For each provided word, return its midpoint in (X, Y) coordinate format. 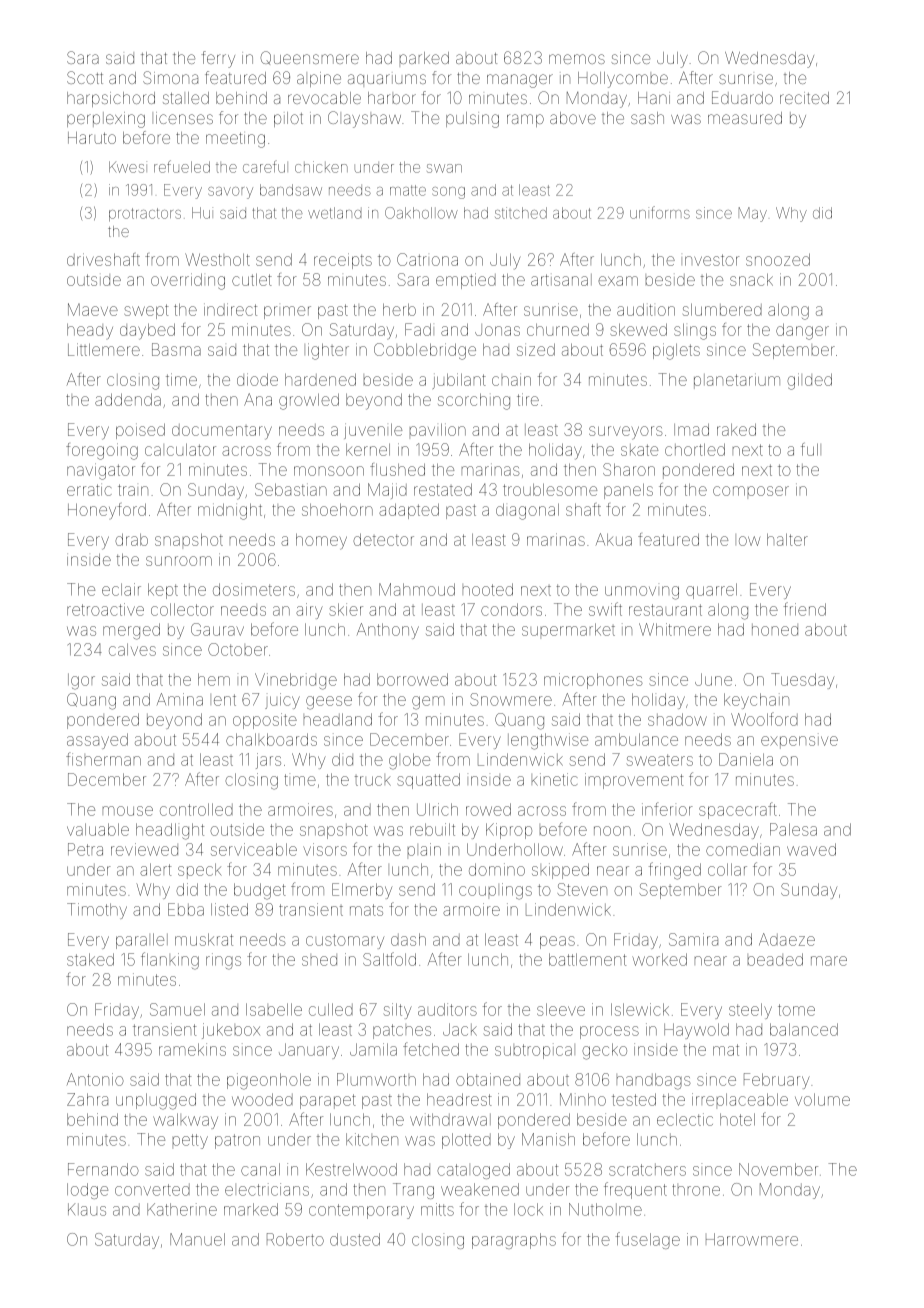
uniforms (660, 212)
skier (346, 609)
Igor (81, 681)
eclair (121, 589)
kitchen (372, 1139)
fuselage (647, 1240)
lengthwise (548, 741)
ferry (218, 59)
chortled (695, 449)
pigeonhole (269, 1081)
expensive (799, 741)
